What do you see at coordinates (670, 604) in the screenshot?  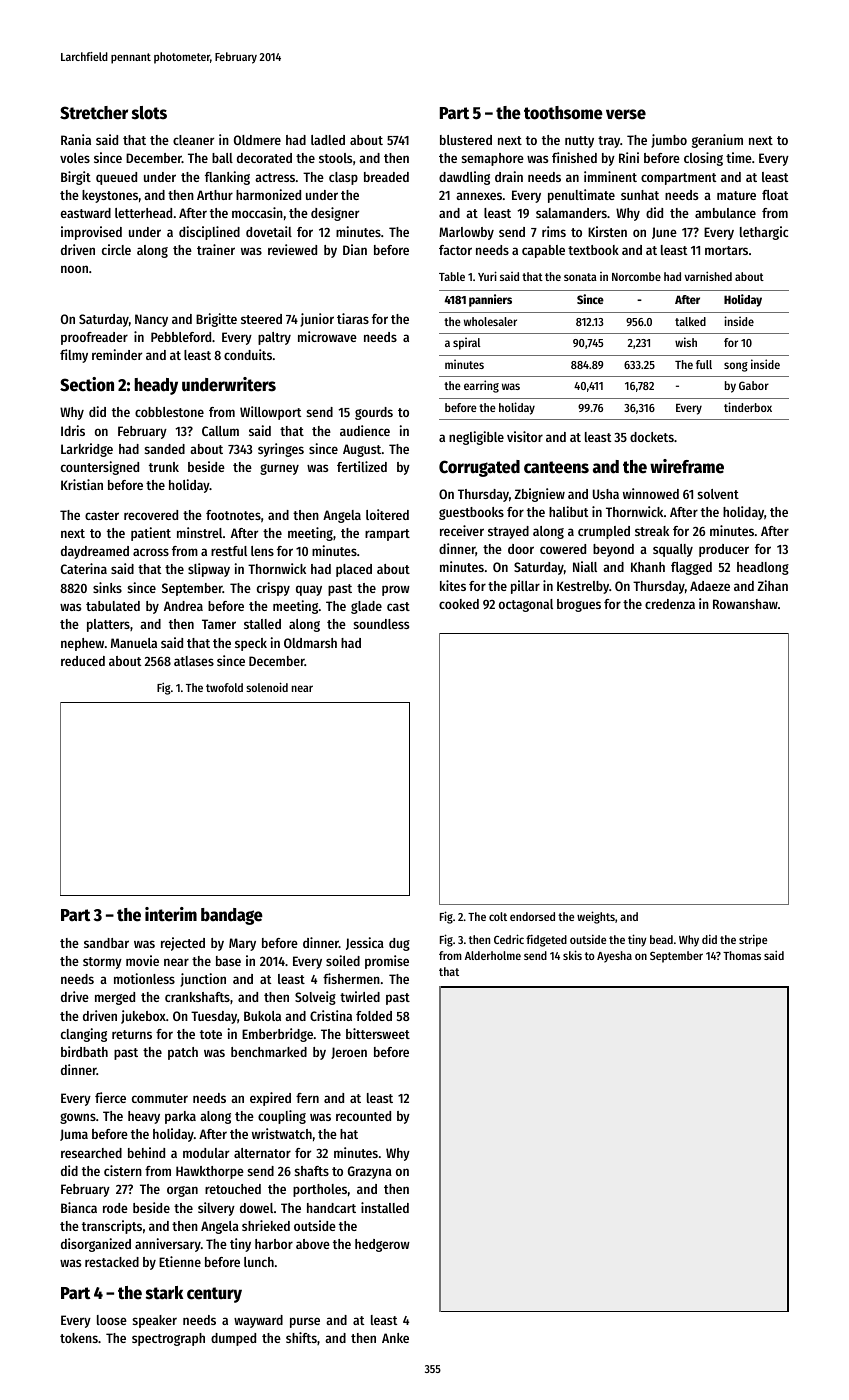 I see `credenza` at bounding box center [670, 604].
